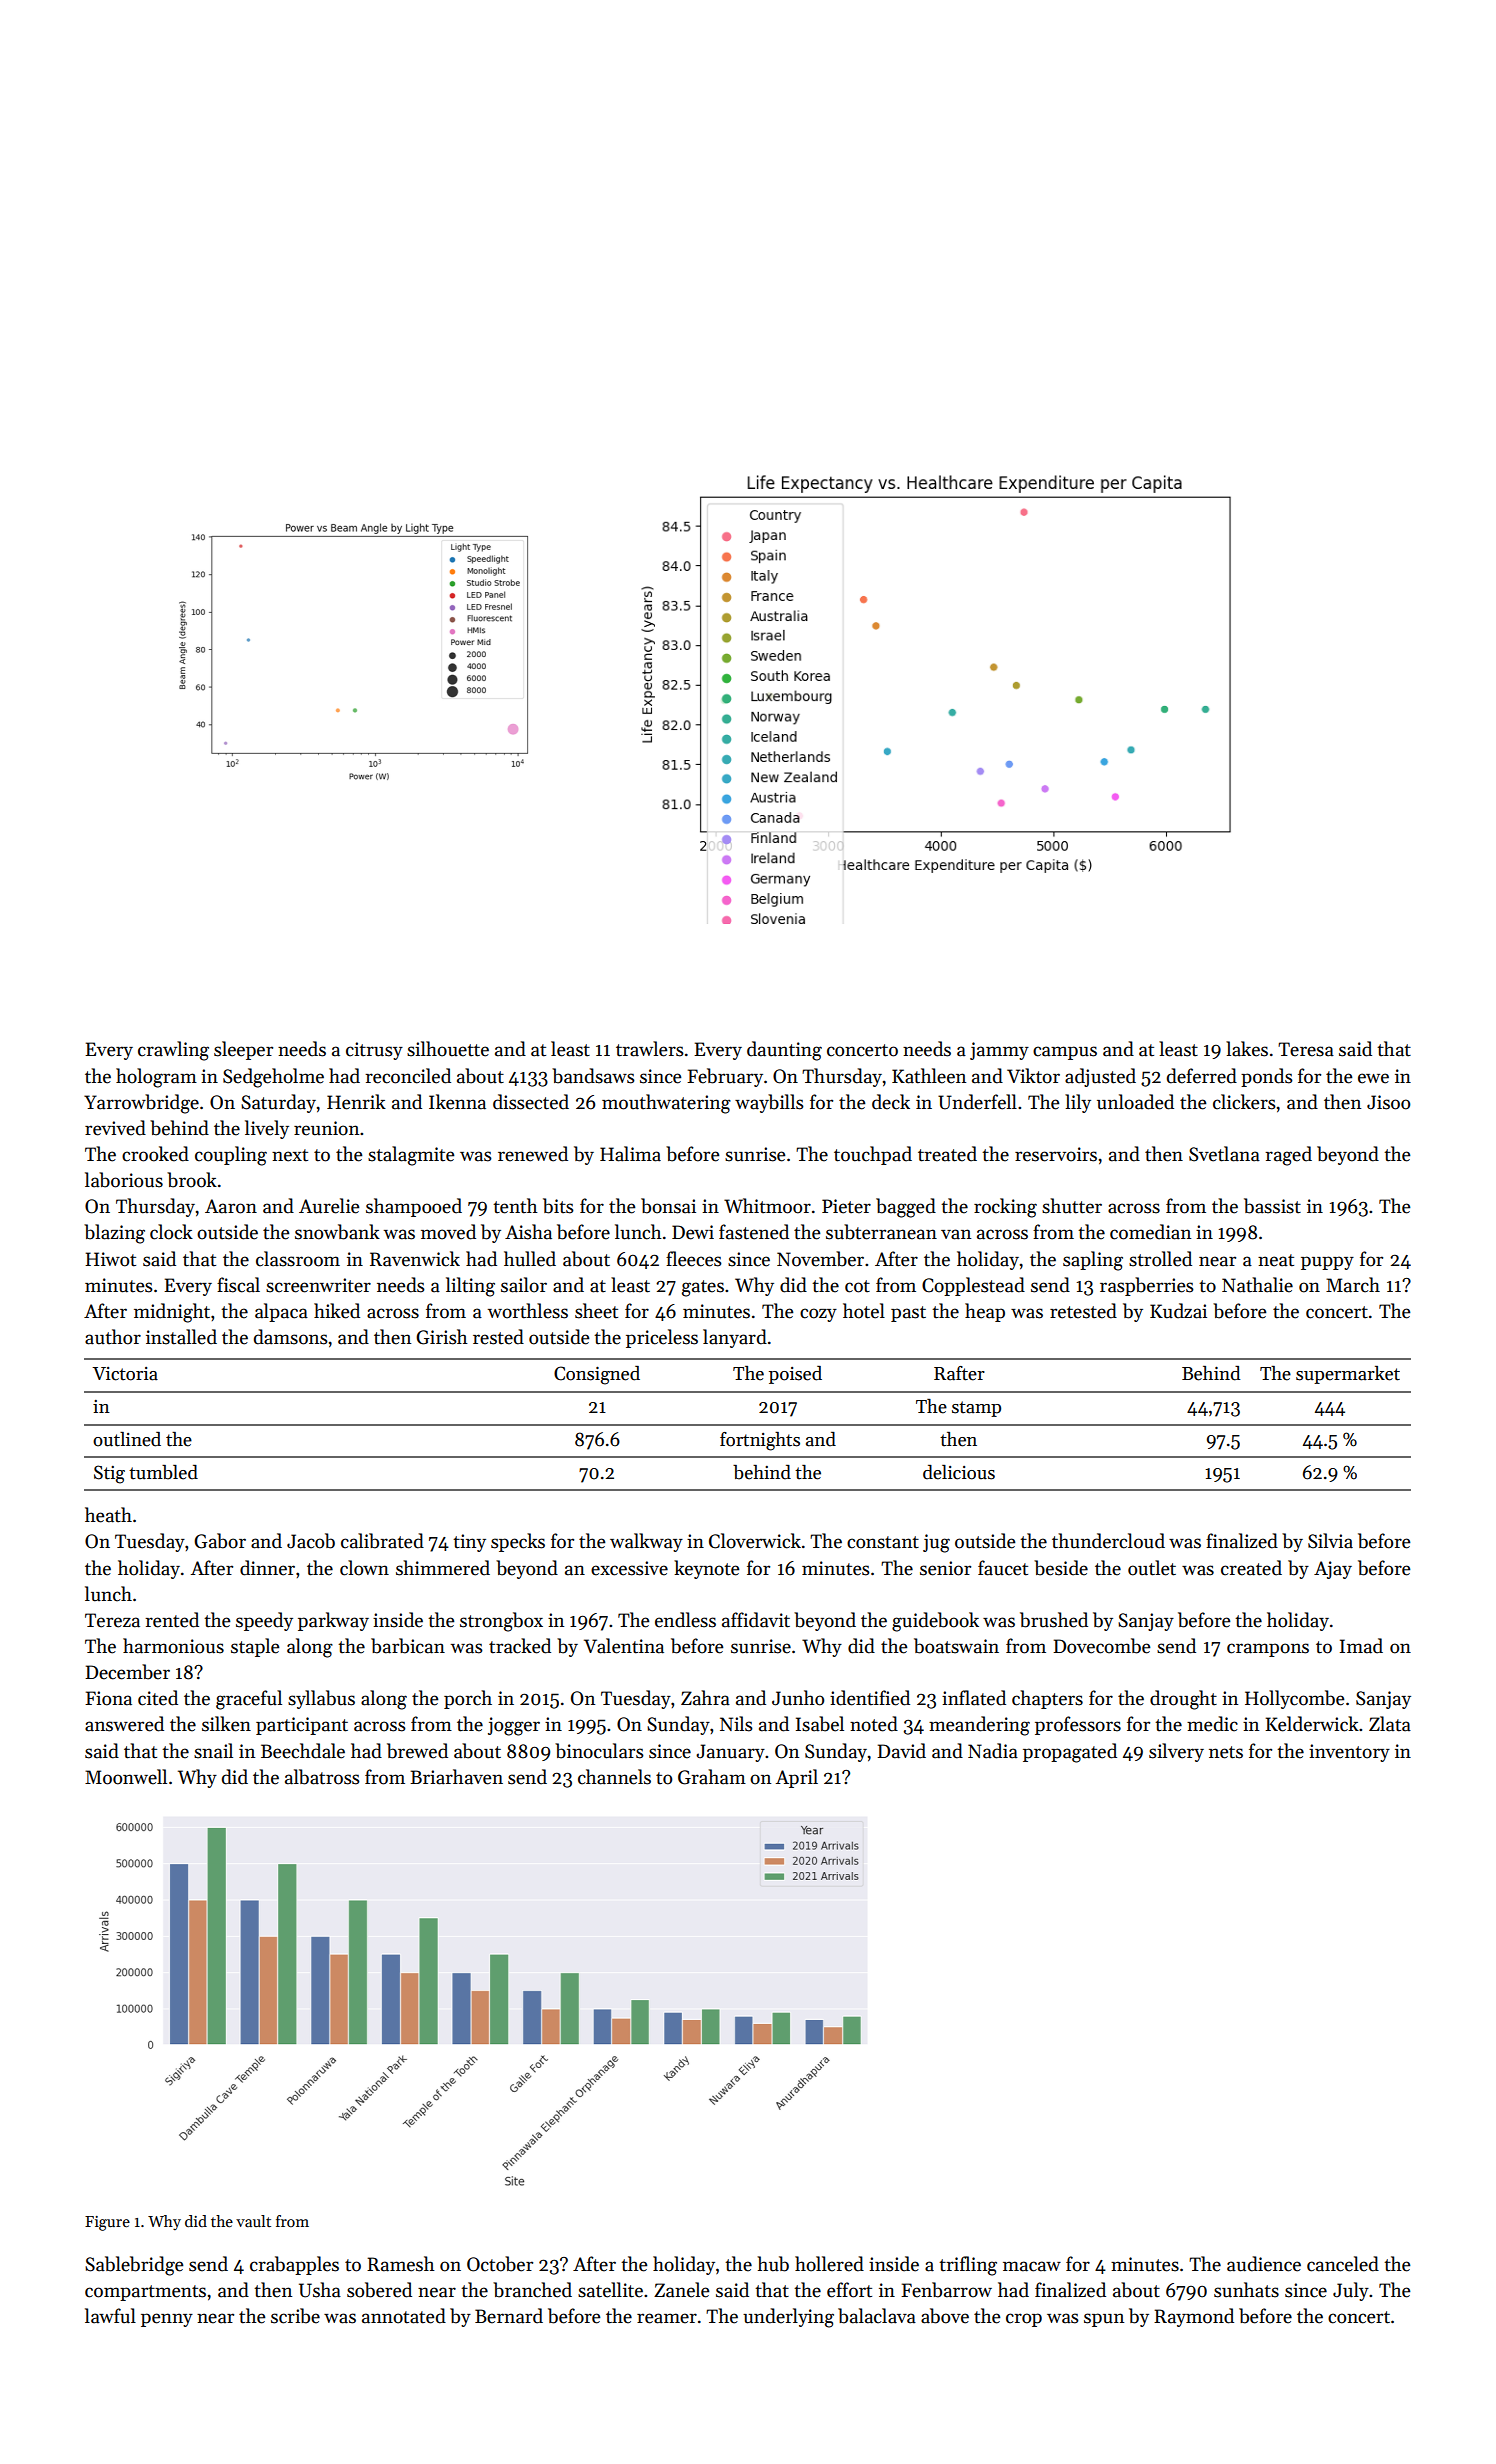  What do you see at coordinates (1343, 2264) in the document?
I see `canceled` at bounding box center [1343, 2264].
